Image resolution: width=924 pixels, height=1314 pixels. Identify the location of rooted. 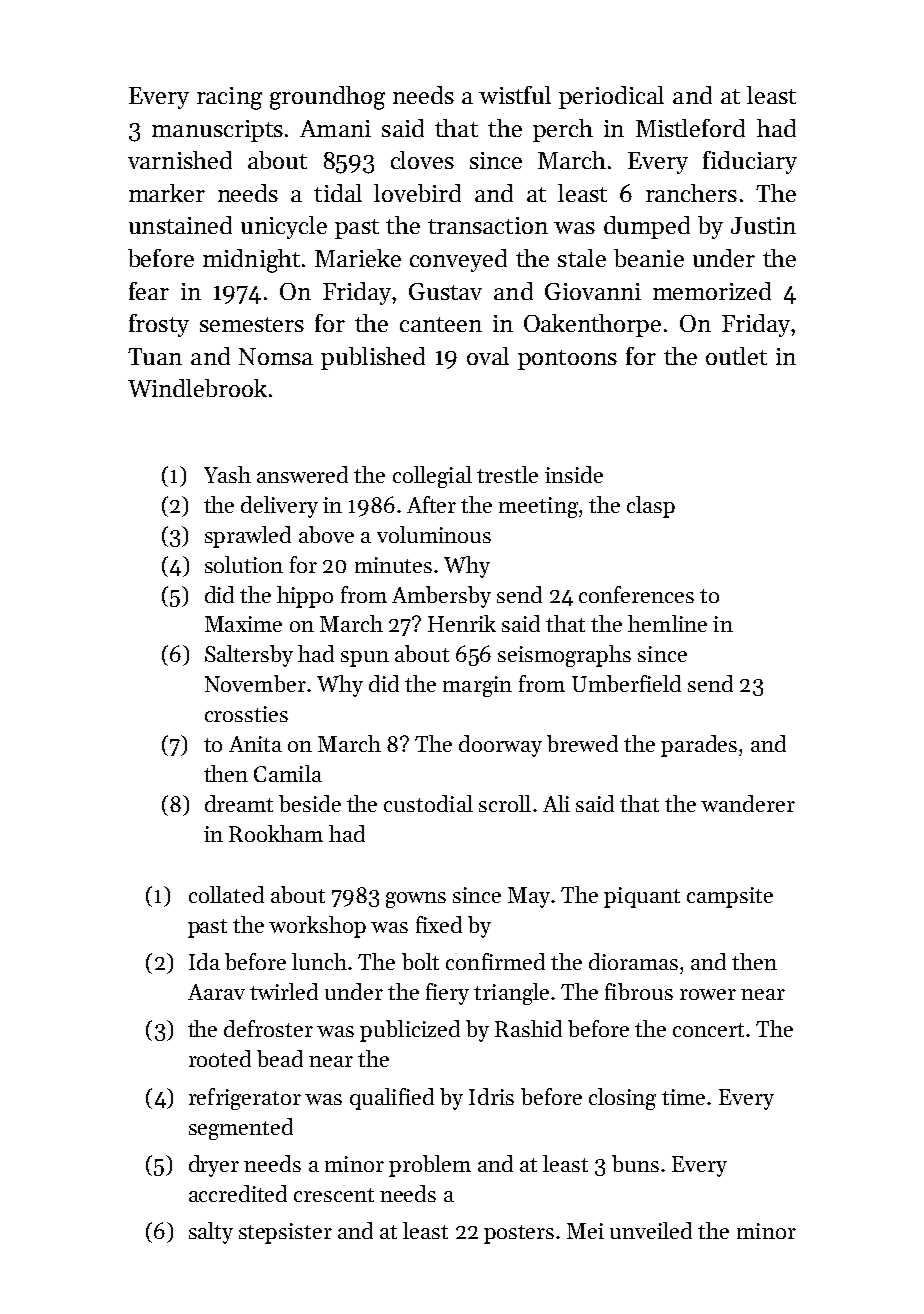
(220, 1058).
